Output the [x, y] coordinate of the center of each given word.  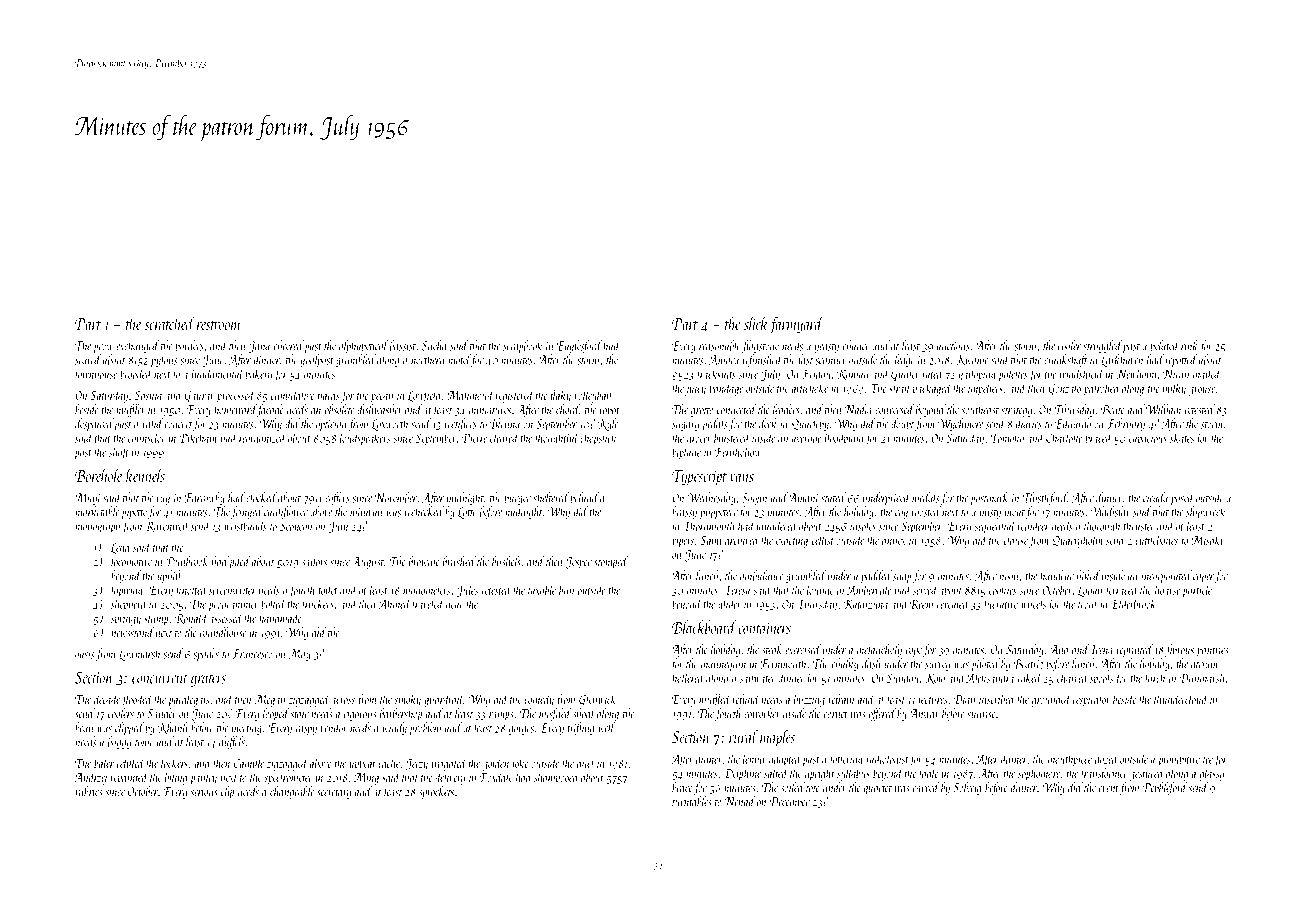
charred [1073, 677]
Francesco [252, 654]
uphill [170, 576]
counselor [147, 437]
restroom [219, 325]
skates [1182, 437]
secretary [334, 794]
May [300, 655]
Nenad [740, 801]
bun [566, 589]
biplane [686, 452]
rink [1189, 345]
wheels [1033, 603]
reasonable [720, 345]
